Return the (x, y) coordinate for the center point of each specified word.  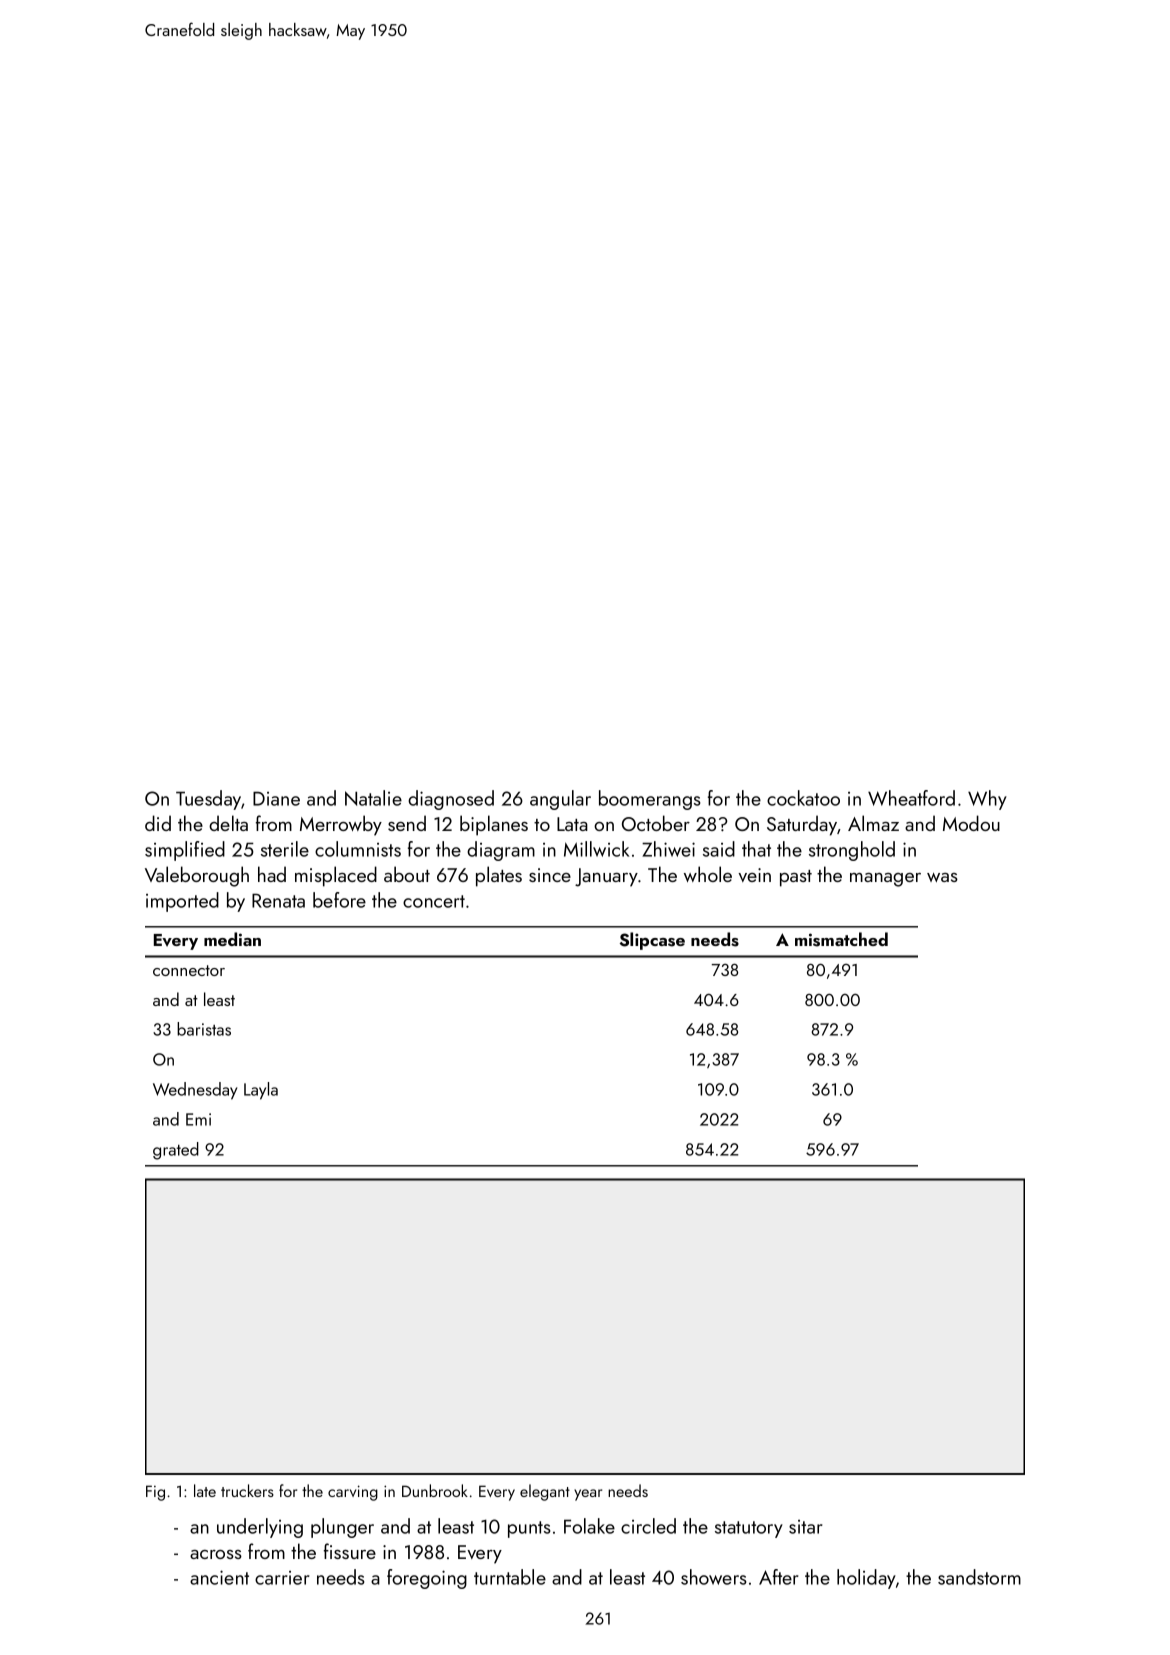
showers (714, 1577)
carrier (282, 1578)
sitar (805, 1527)
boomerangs (650, 800)
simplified (185, 851)
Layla (261, 1091)
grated (176, 1151)
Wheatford (911, 798)
